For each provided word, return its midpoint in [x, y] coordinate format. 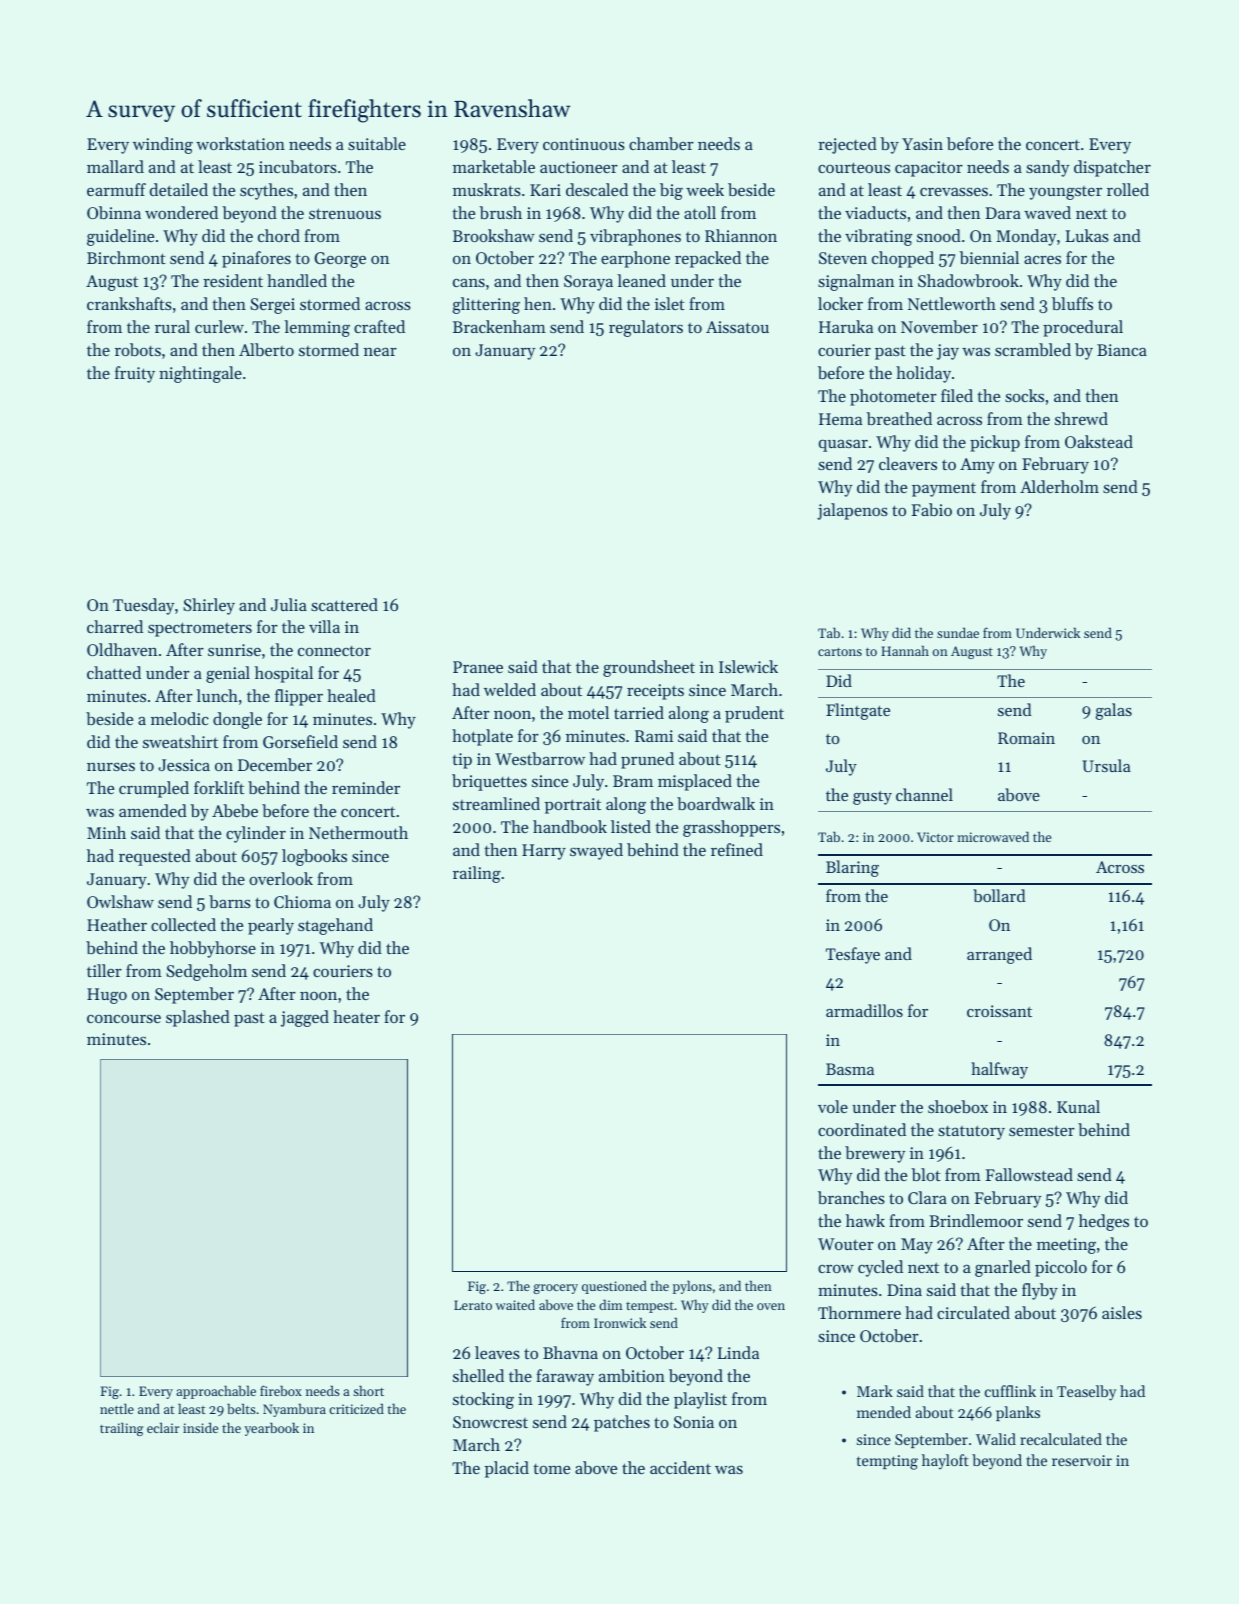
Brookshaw [494, 235]
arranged [999, 955]
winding [163, 145]
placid [507, 1469]
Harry [544, 852]
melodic [180, 718]
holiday [923, 374]
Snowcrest [490, 1422]
